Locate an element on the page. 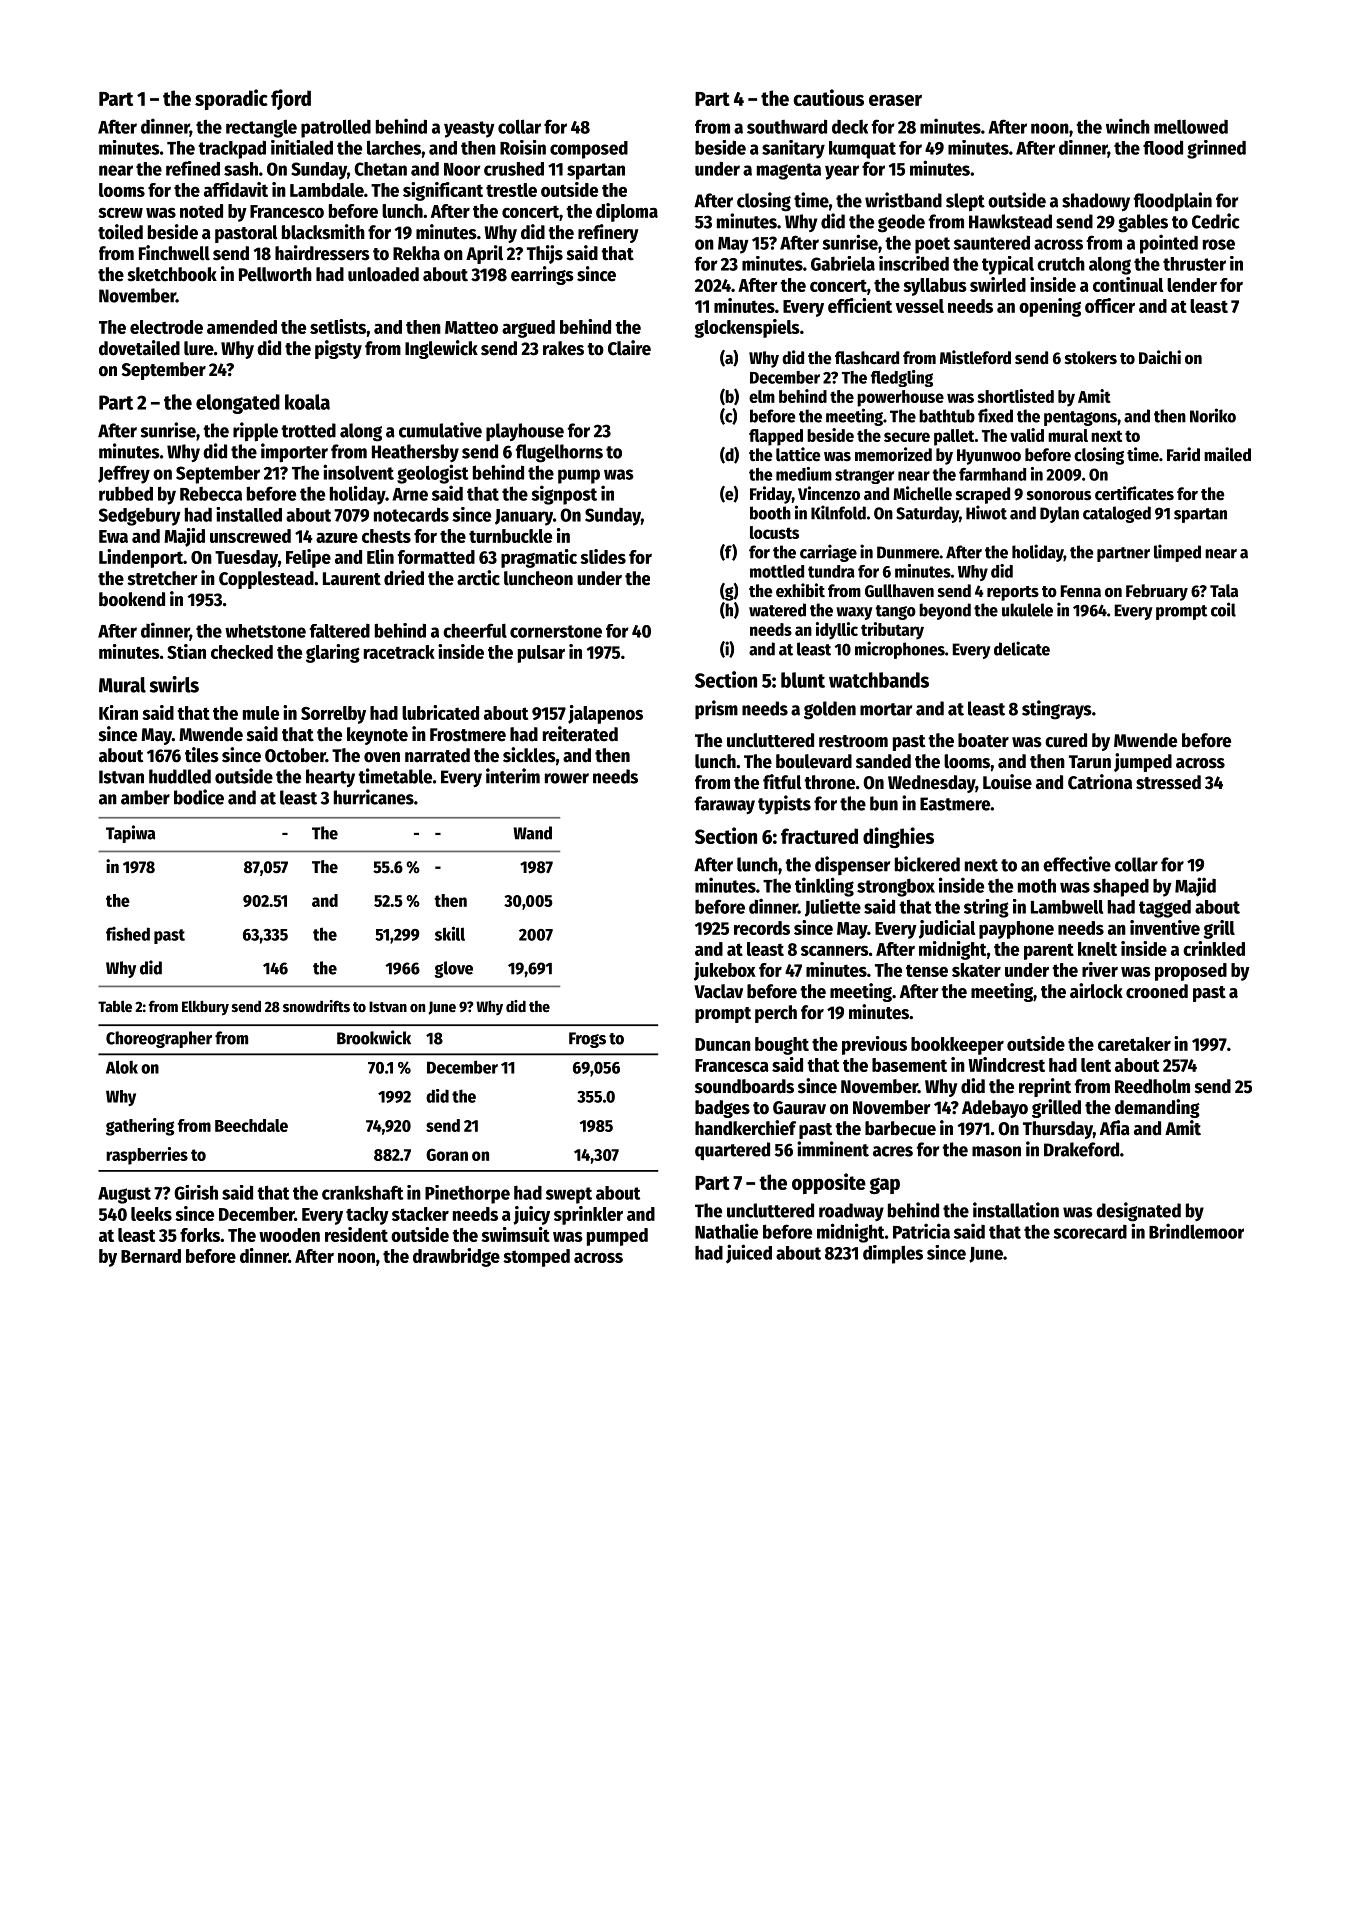 This image has height=1914, width=1353. Gaurav is located at coordinates (799, 1108).
